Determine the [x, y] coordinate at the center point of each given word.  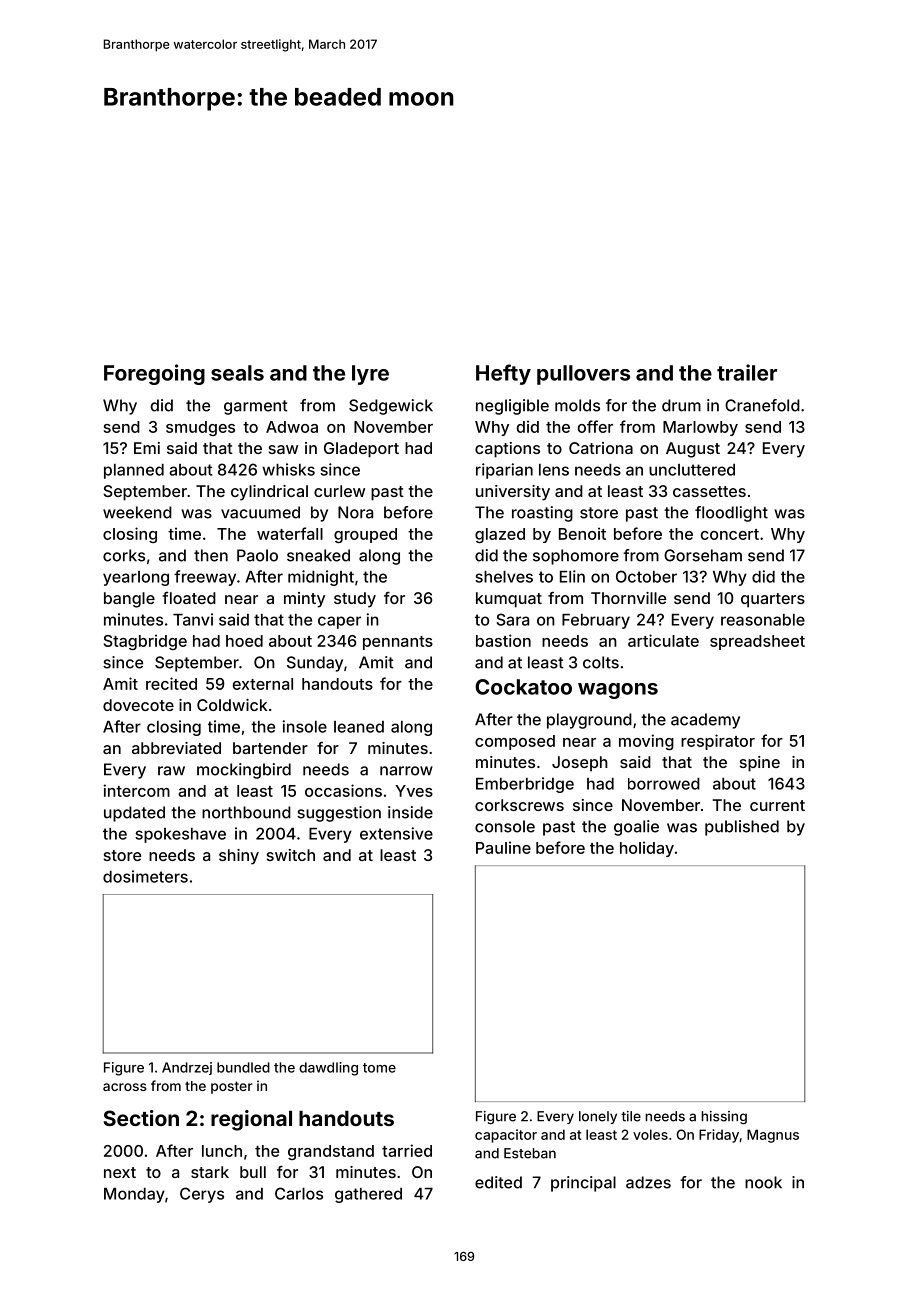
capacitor [506, 1136]
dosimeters [145, 876]
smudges [200, 428]
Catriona [601, 448]
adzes [648, 1182]
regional [251, 1120]
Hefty [503, 374]
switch [291, 855]
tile [631, 1116]
